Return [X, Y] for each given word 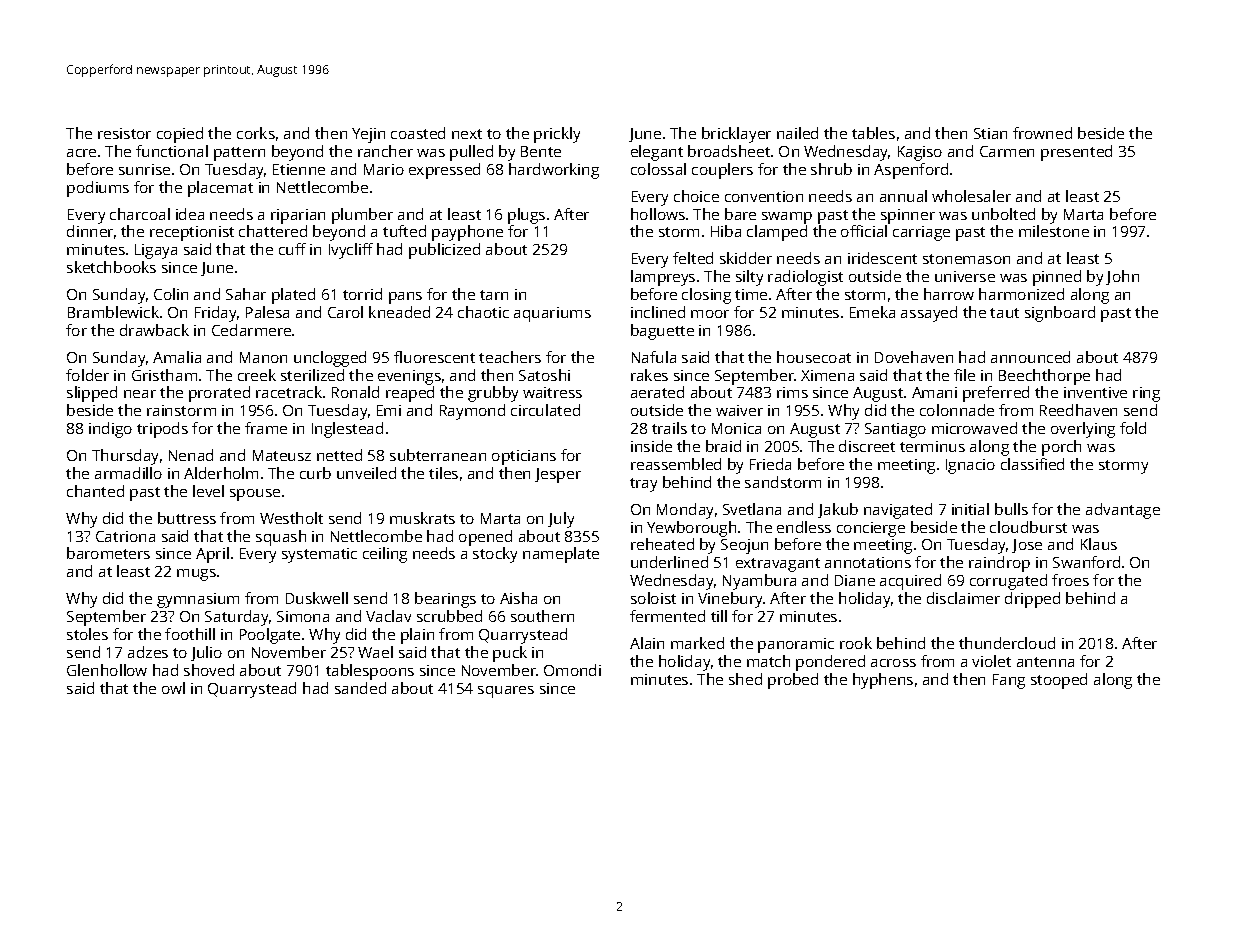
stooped [1059, 681]
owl [173, 688]
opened [485, 538]
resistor [124, 133]
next [467, 134]
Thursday [125, 457]
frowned [1042, 133]
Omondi [572, 670]
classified [1032, 464]
